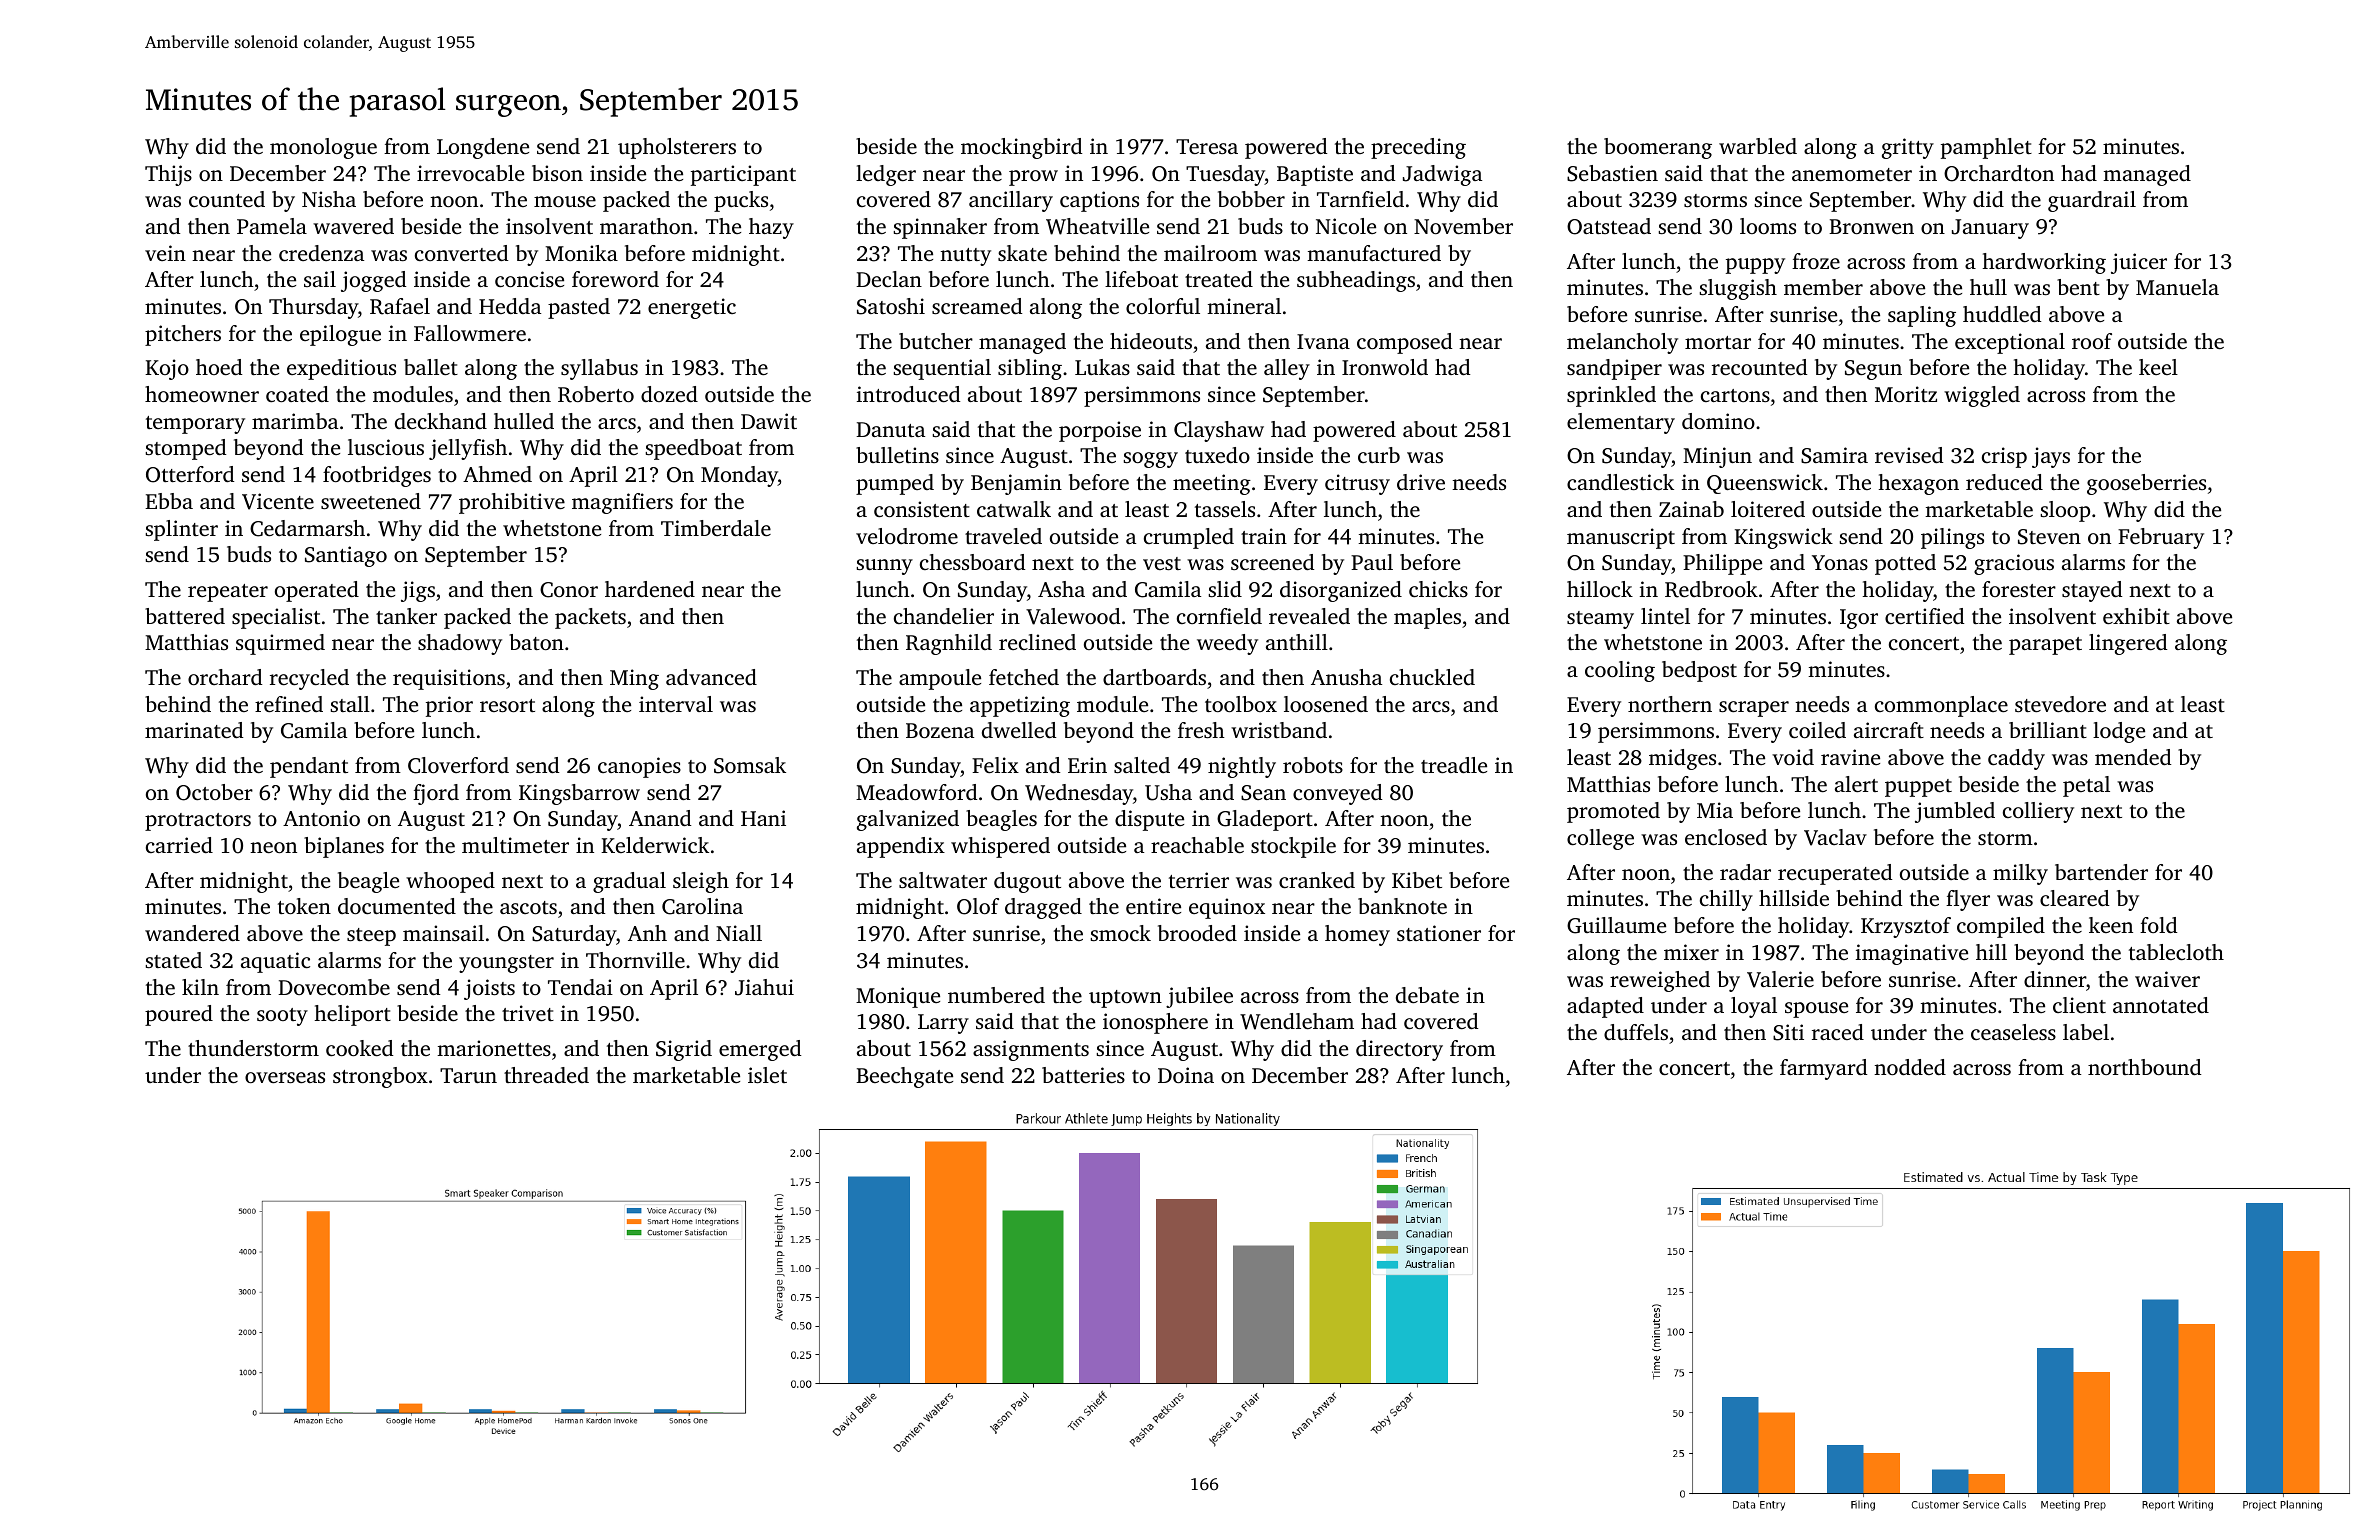 This document has width=2380, height=1540. What do you see at coordinates (198, 822) in the document?
I see `protractors` at bounding box center [198, 822].
